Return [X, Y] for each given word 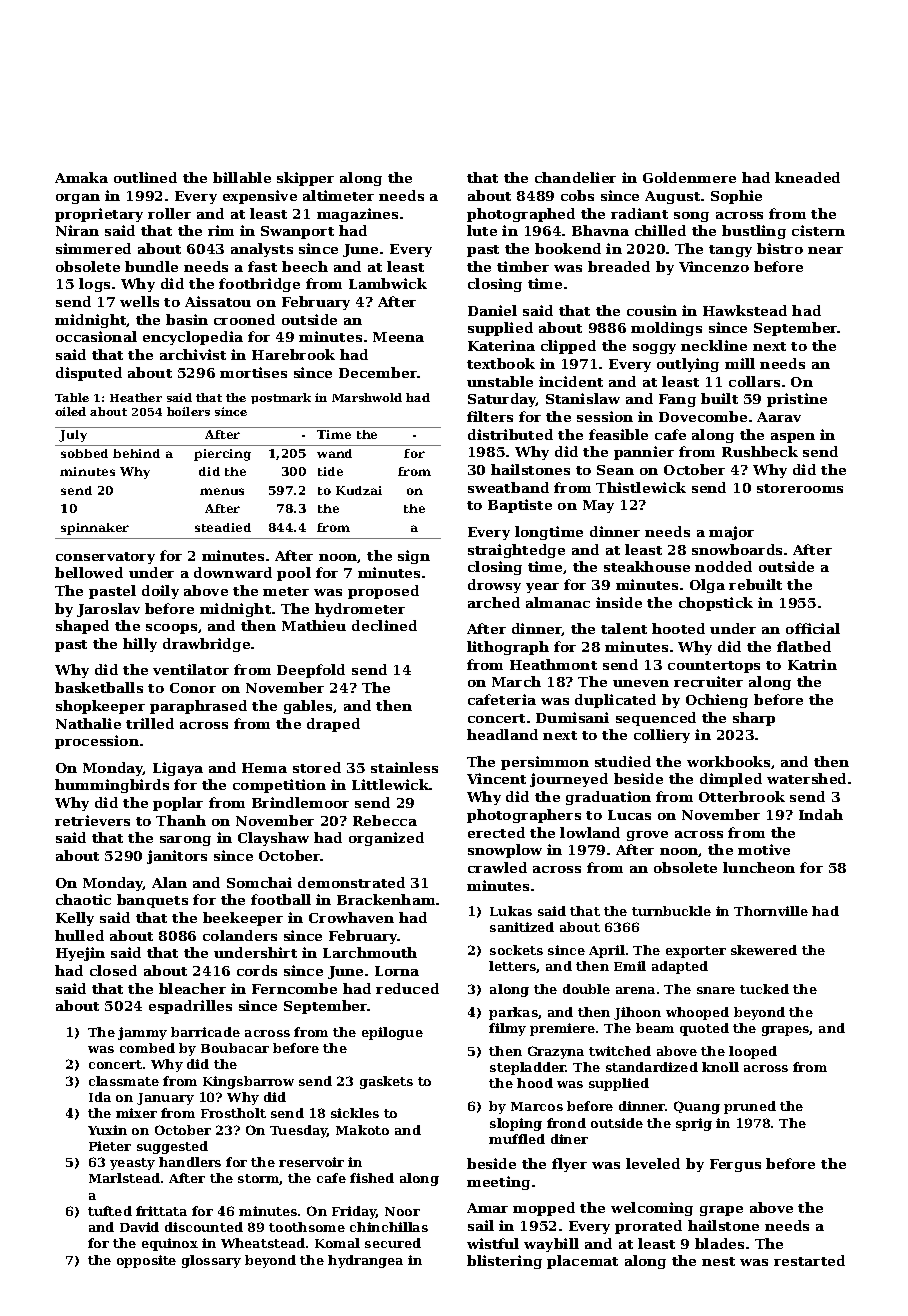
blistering [504, 1262]
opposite [146, 1261]
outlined [145, 177]
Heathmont [553, 664]
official [813, 628]
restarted [809, 1260]
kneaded [807, 177]
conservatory [105, 558]
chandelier [575, 177]
